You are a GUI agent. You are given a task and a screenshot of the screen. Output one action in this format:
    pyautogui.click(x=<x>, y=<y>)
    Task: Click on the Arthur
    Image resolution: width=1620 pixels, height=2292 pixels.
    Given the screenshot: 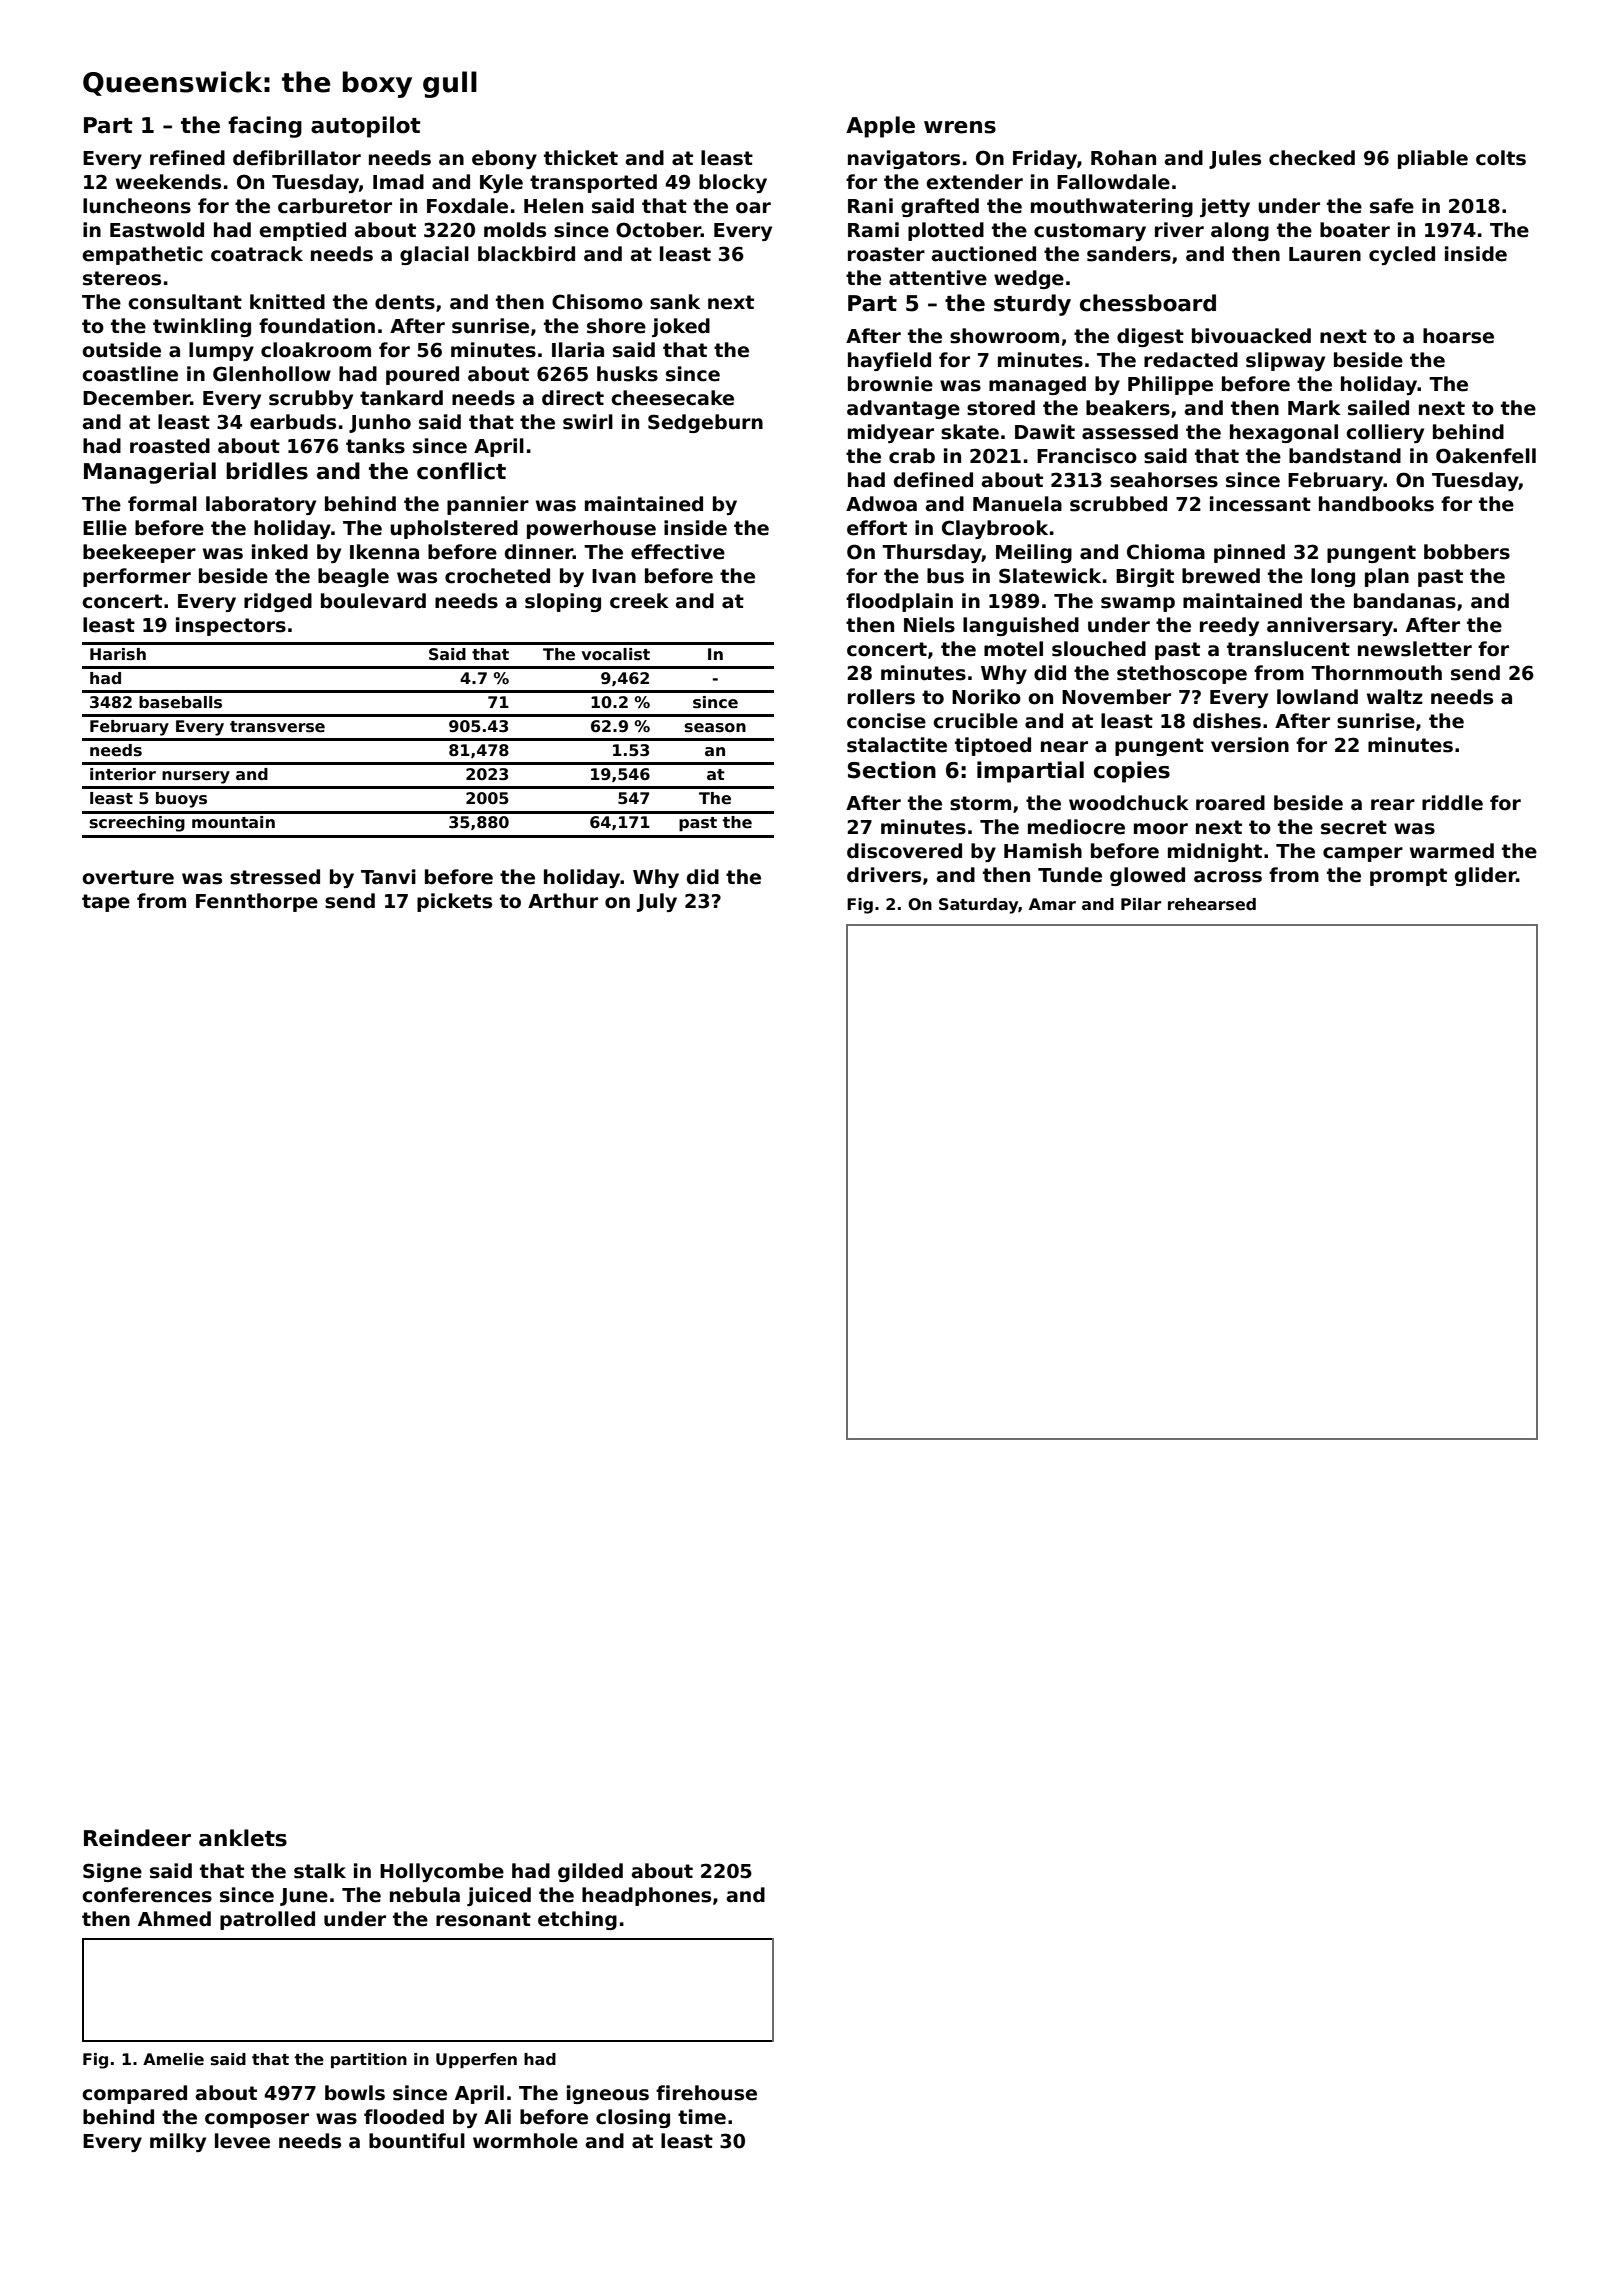 What is the action you would take?
    pyautogui.click(x=563, y=901)
